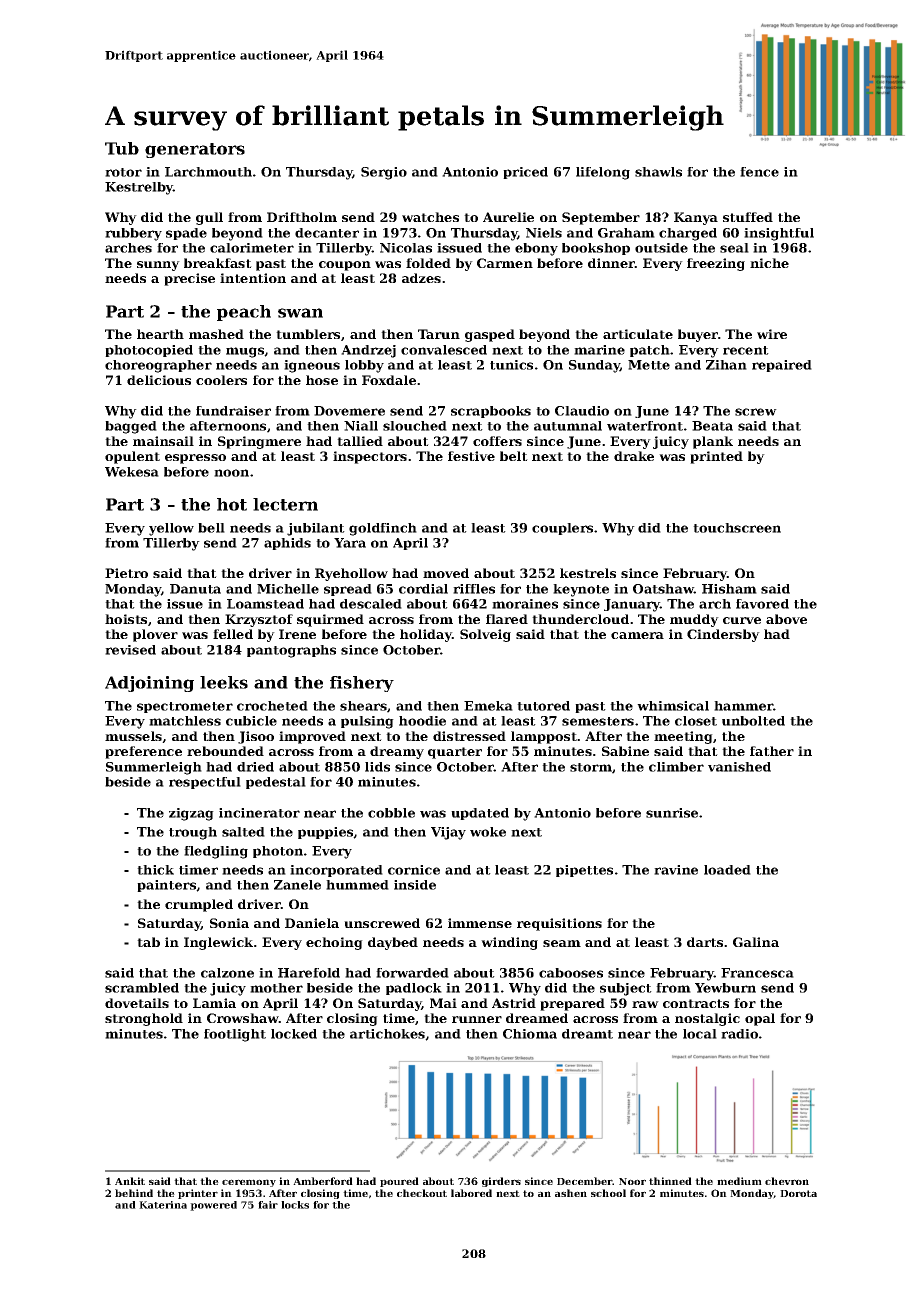 Image resolution: width=924 pixels, height=1308 pixels. Describe the element at coordinates (133, 234) in the screenshot. I see `rubbery` at that location.
